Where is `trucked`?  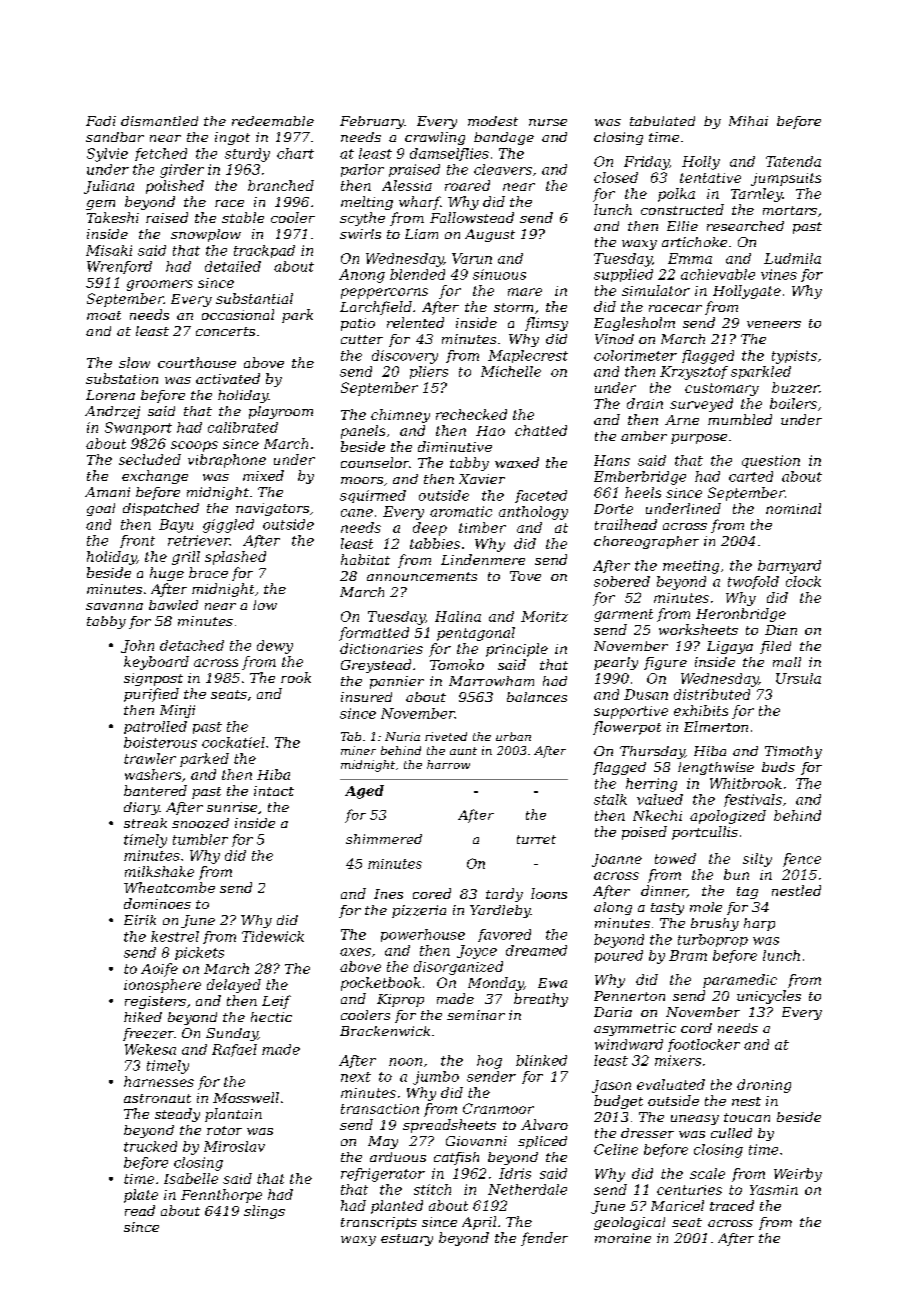
trucked is located at coordinates (150, 1146).
